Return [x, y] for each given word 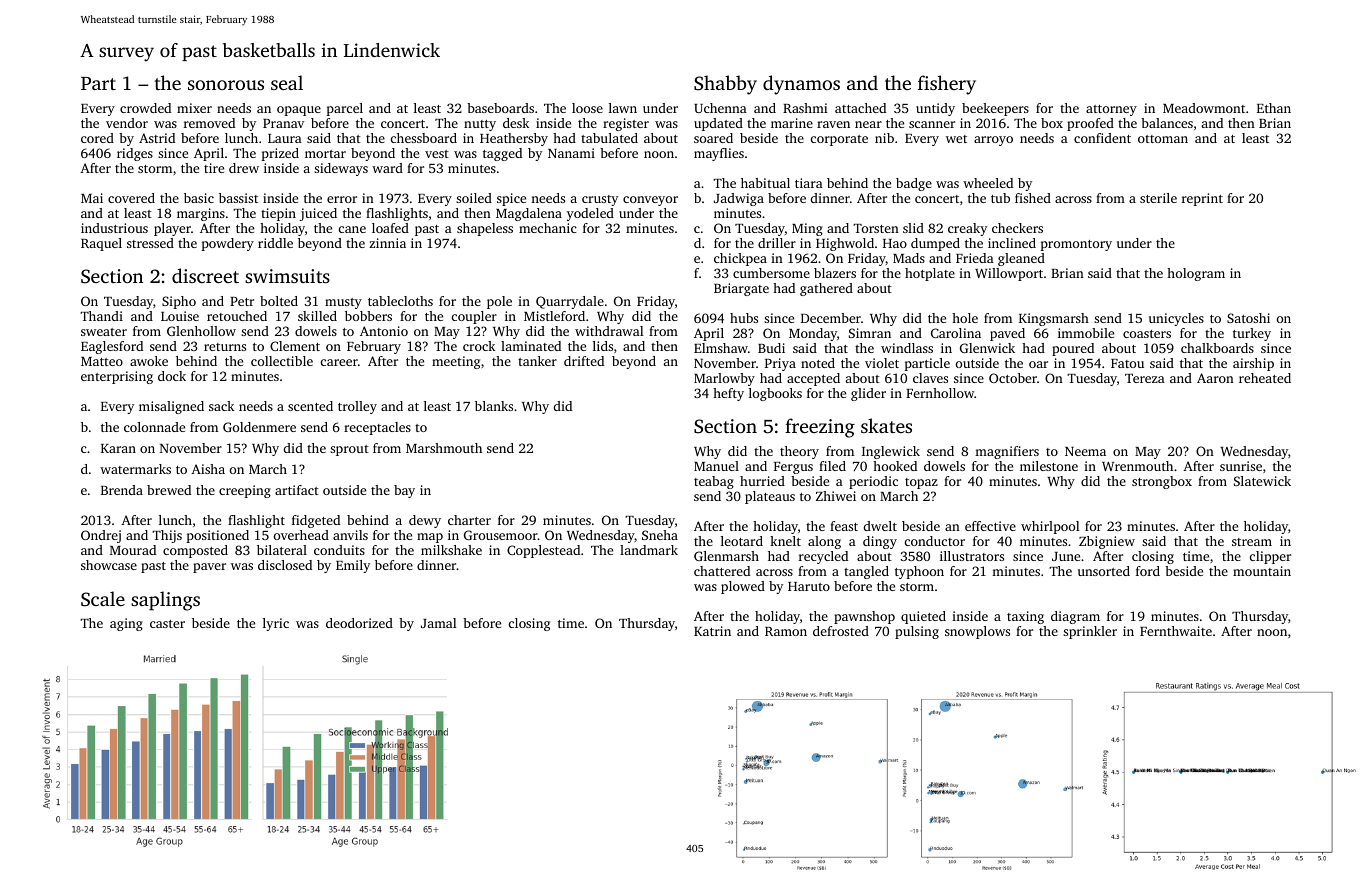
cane [352, 229]
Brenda [122, 490]
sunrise [1241, 466]
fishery [947, 85]
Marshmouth [444, 448]
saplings [165, 601]
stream [1252, 542]
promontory [1076, 245]
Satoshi [1248, 318]
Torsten [876, 228]
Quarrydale [570, 302]
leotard [742, 541]
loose [587, 108]
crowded [145, 108]
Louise [180, 316]
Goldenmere [259, 427]
